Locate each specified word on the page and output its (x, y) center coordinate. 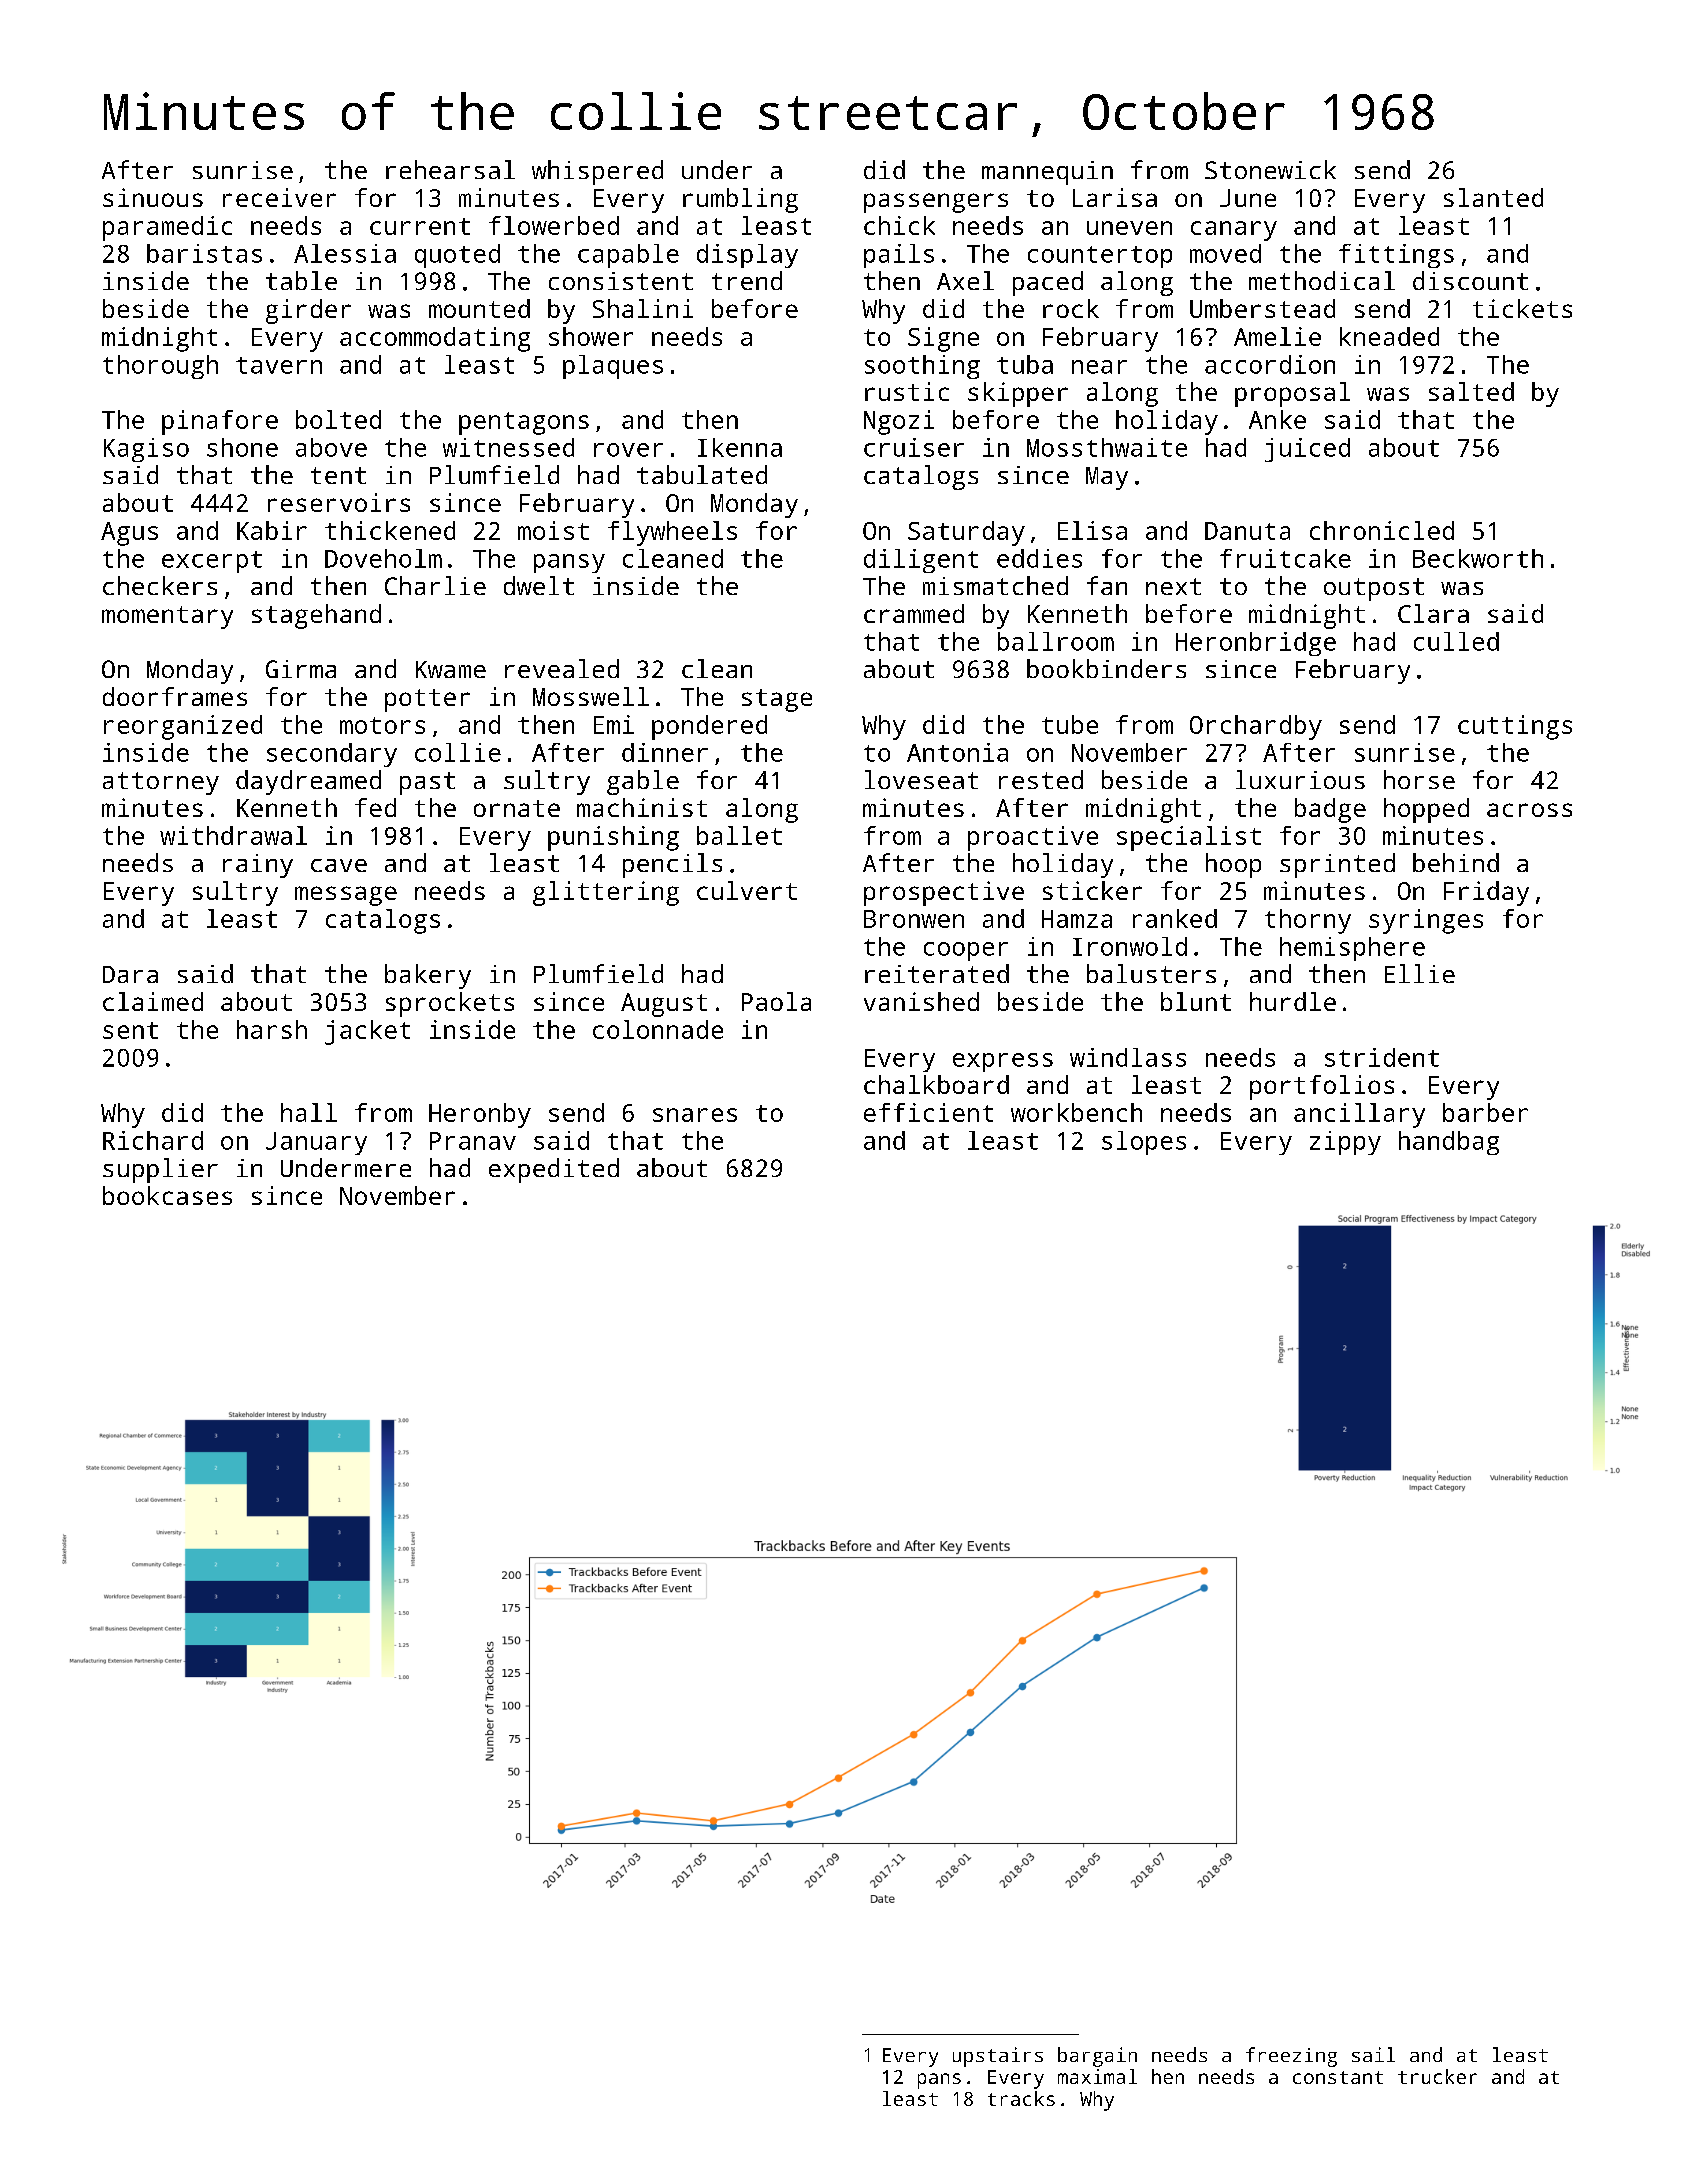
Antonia (957, 752)
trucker (1437, 2076)
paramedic (167, 228)
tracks (1021, 2098)
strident (1382, 1057)
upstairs (998, 2057)
